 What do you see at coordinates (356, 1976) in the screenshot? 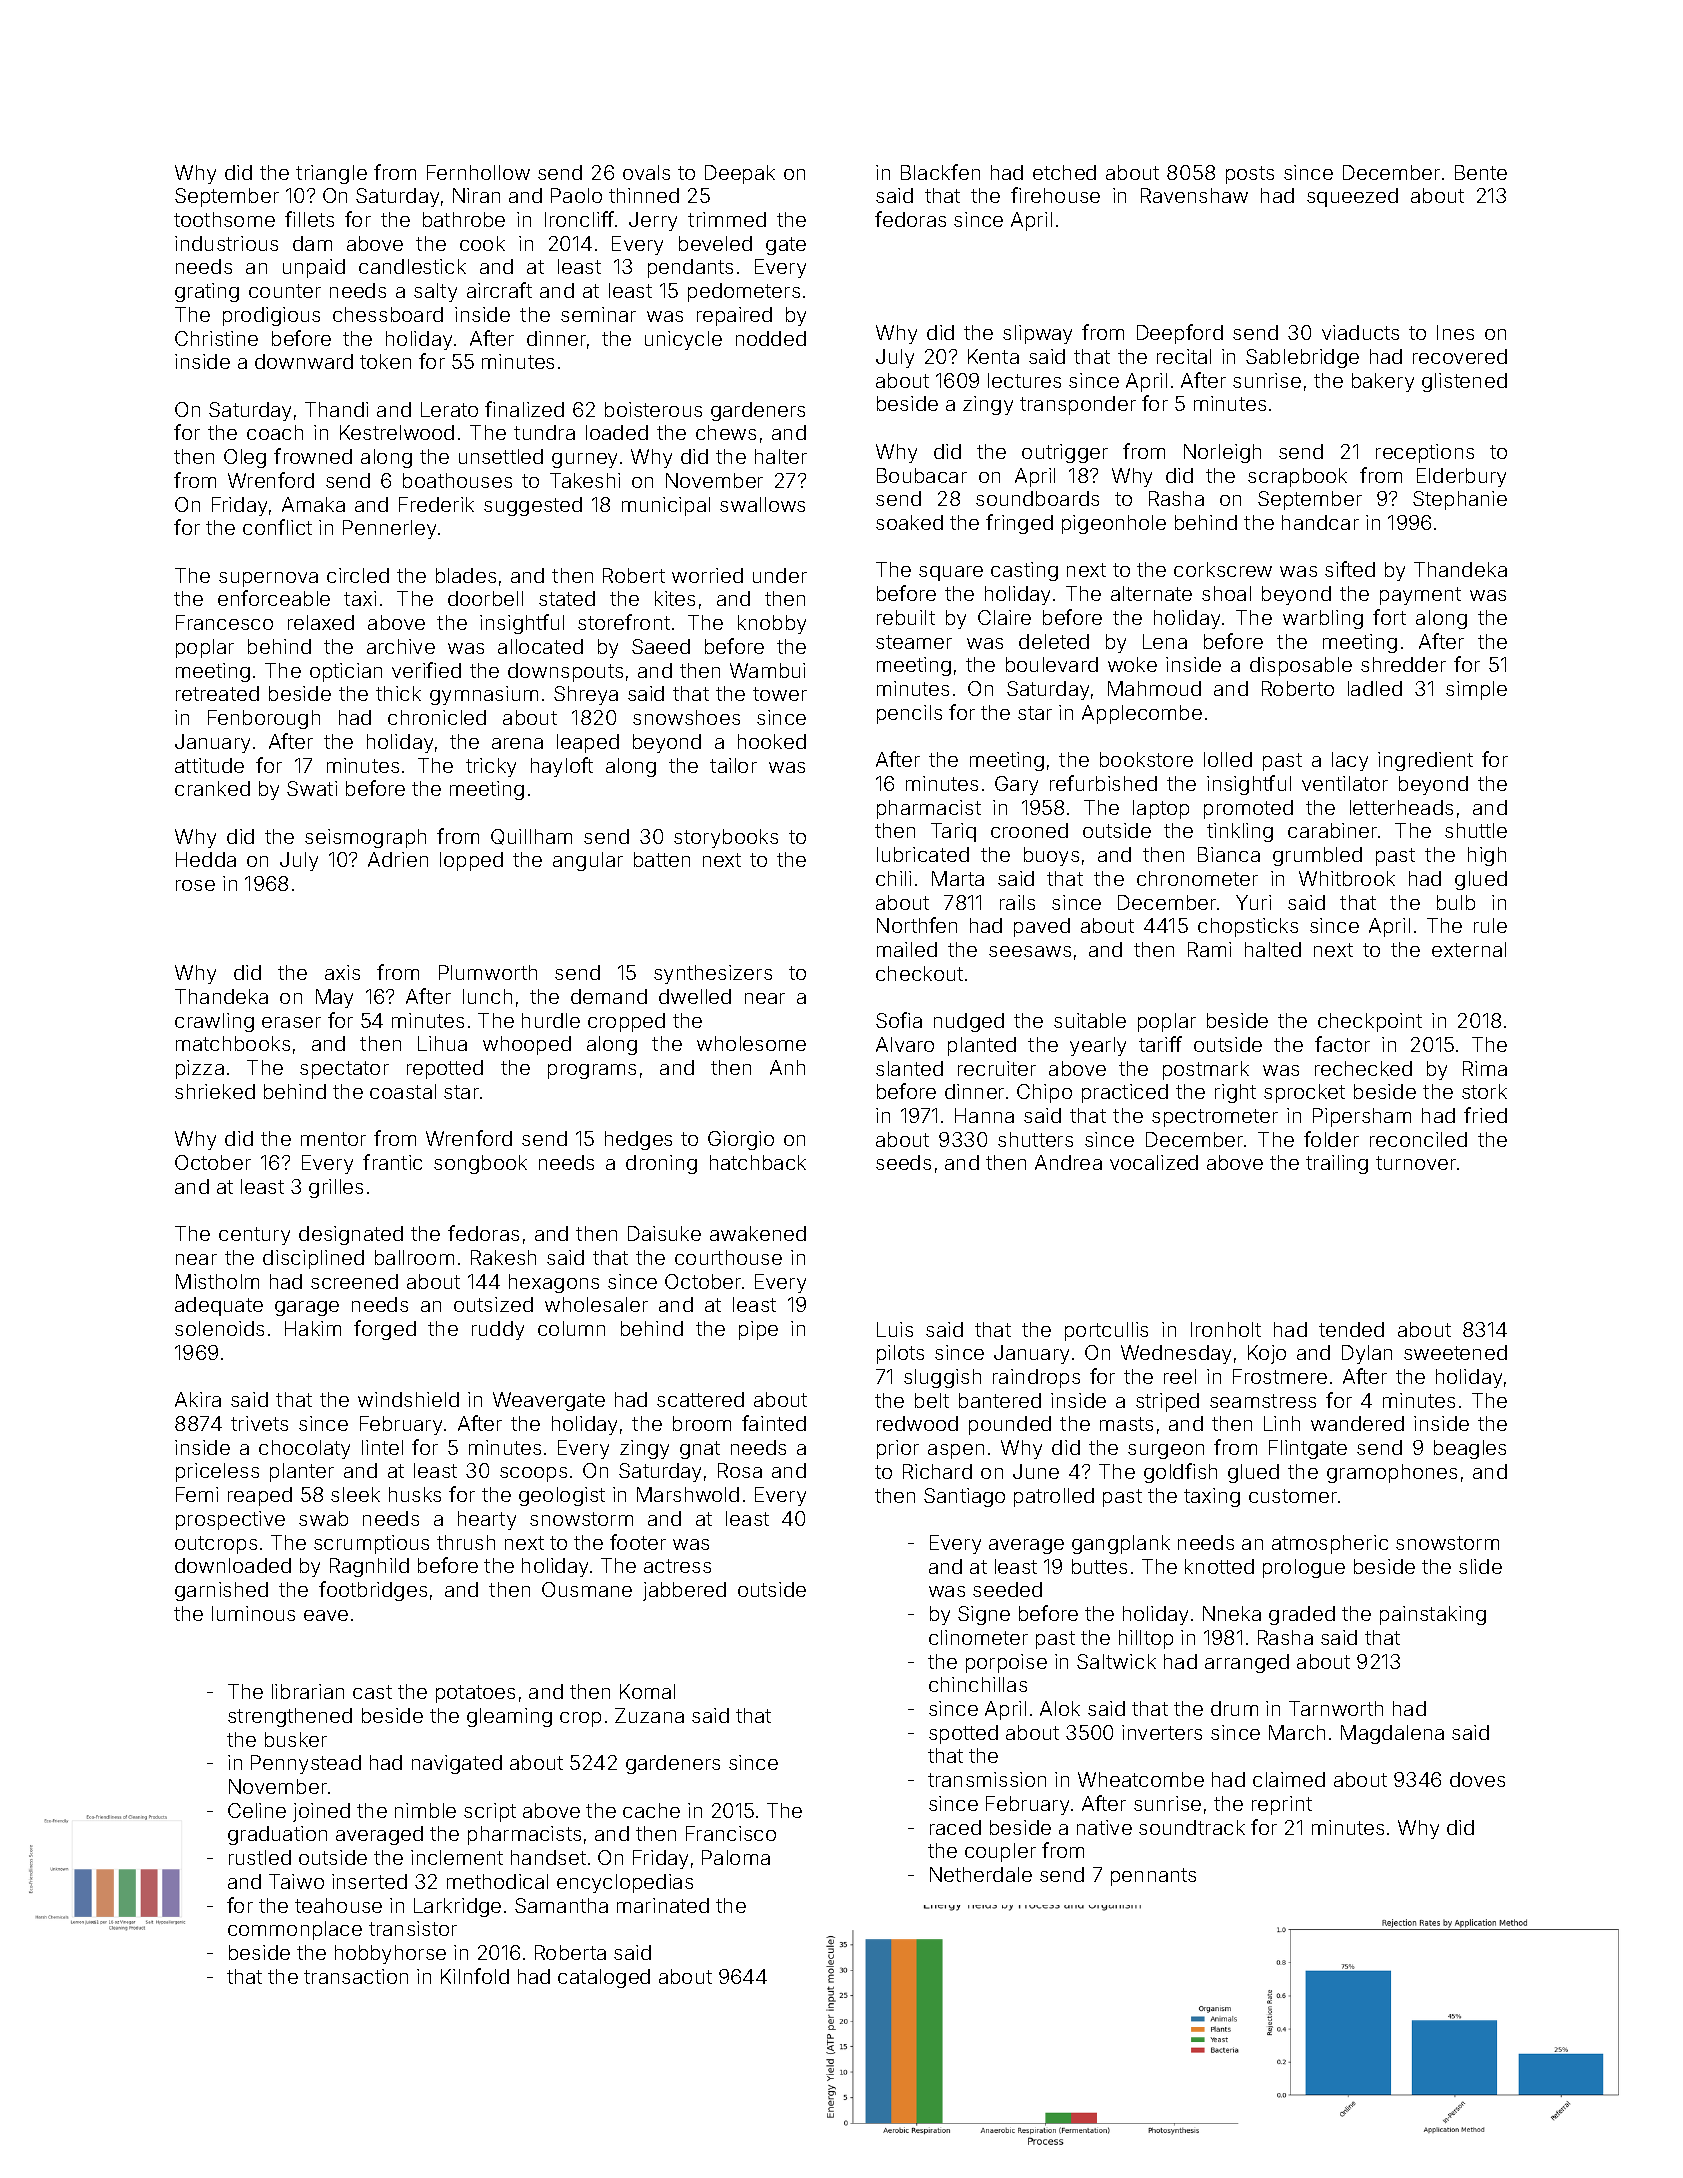
I see `transaction` at bounding box center [356, 1976].
